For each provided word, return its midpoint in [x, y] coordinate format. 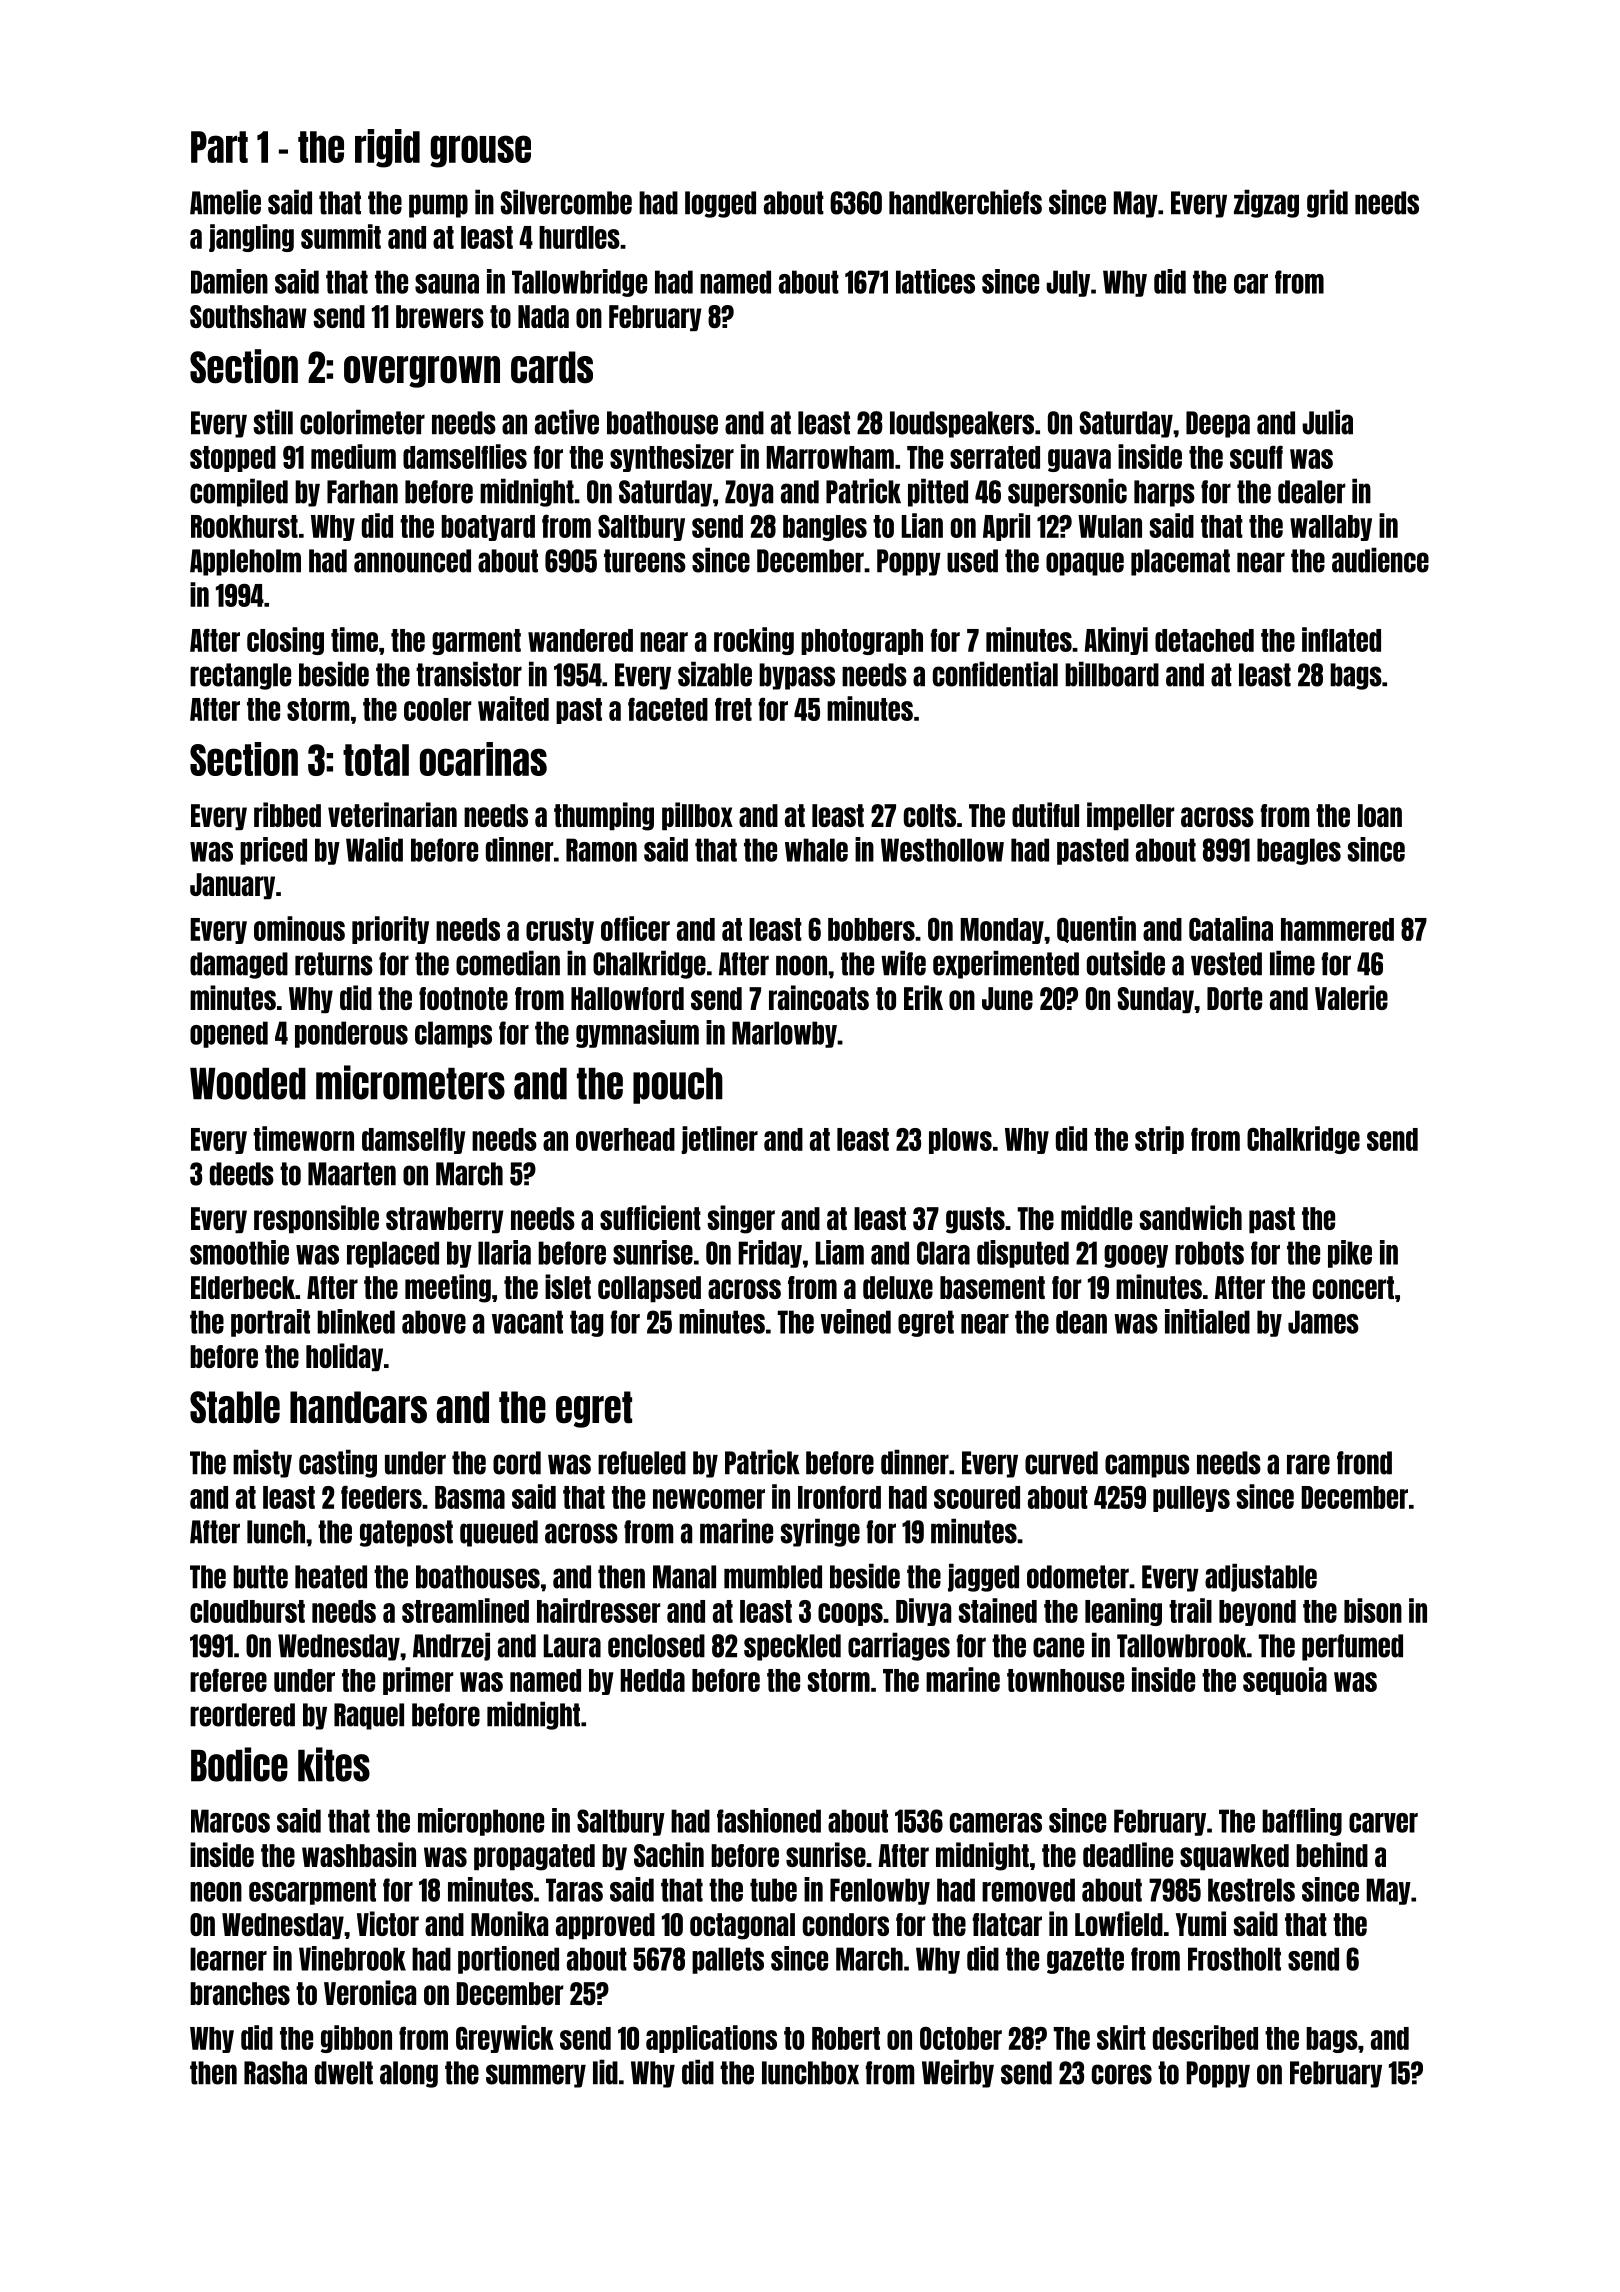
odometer [1078, 1577]
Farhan [362, 492]
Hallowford [627, 998]
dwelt [344, 2073]
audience [1380, 560]
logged [720, 204]
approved [605, 1926]
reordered [242, 1715]
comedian [508, 963]
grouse [480, 151]
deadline [1128, 1854]
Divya [923, 1612]
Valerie [1351, 997]
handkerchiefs [965, 202]
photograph [862, 642]
